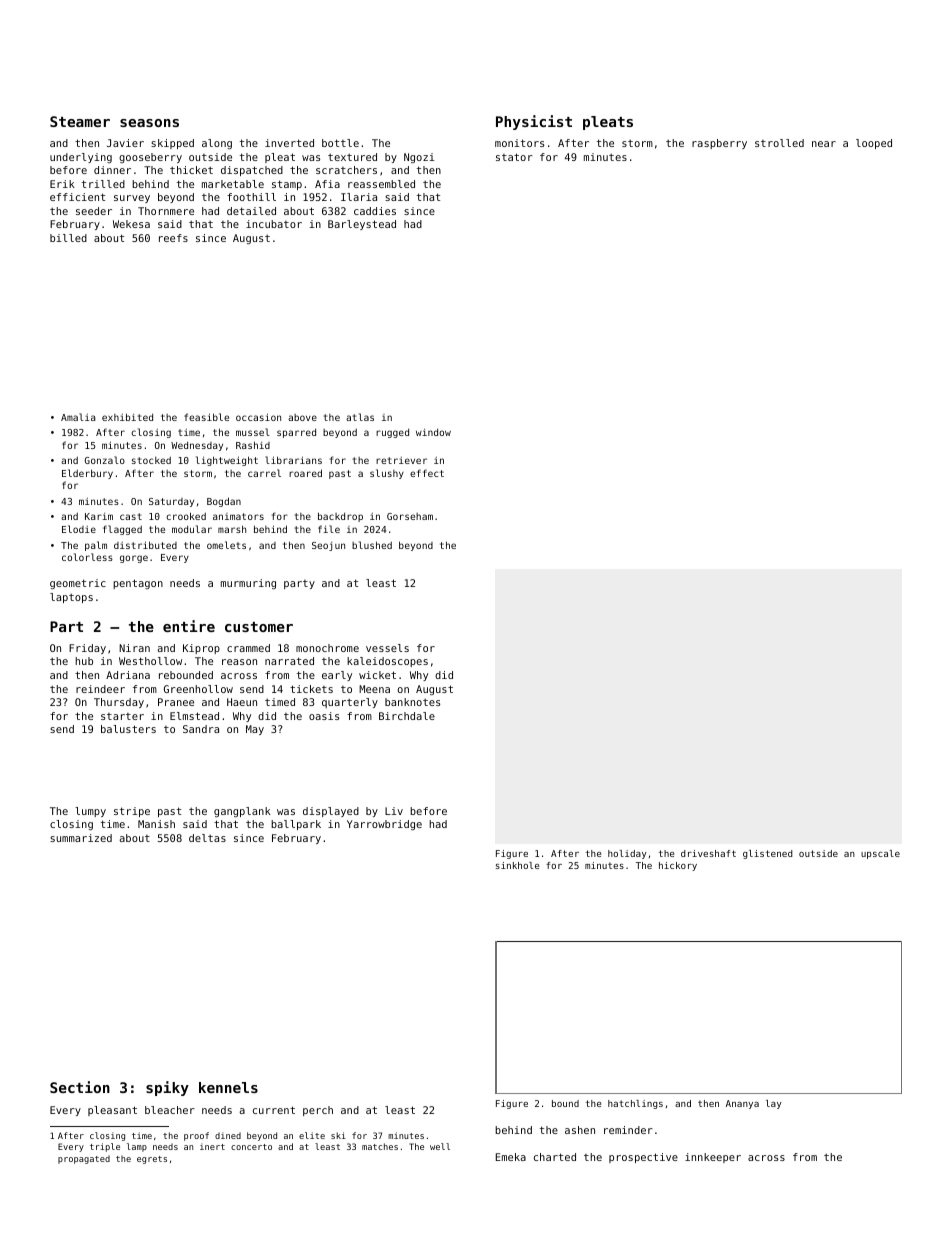  What do you see at coordinates (207, 838) in the screenshot?
I see `deltas` at bounding box center [207, 838].
